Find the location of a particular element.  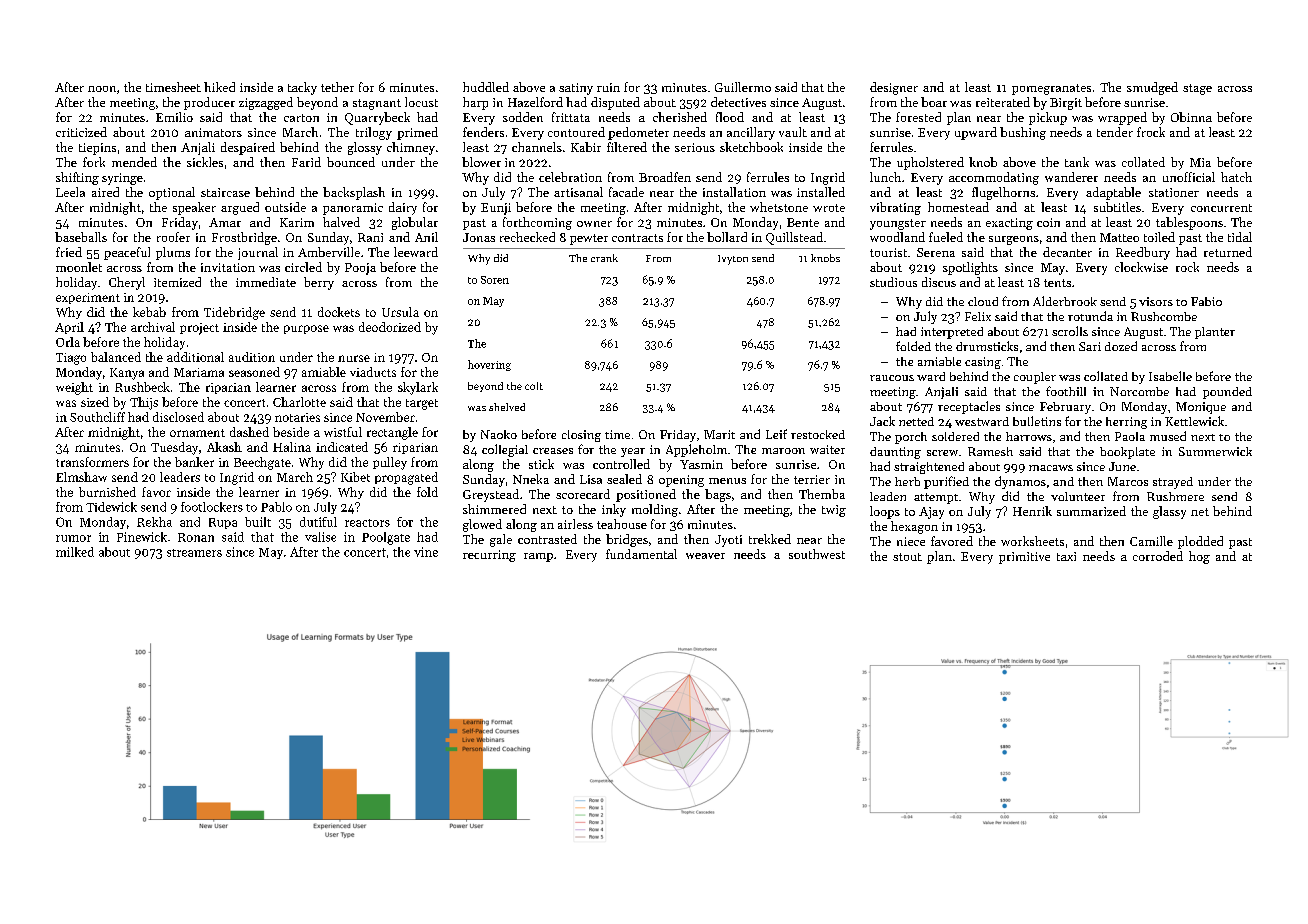

project is located at coordinates (199, 329).
